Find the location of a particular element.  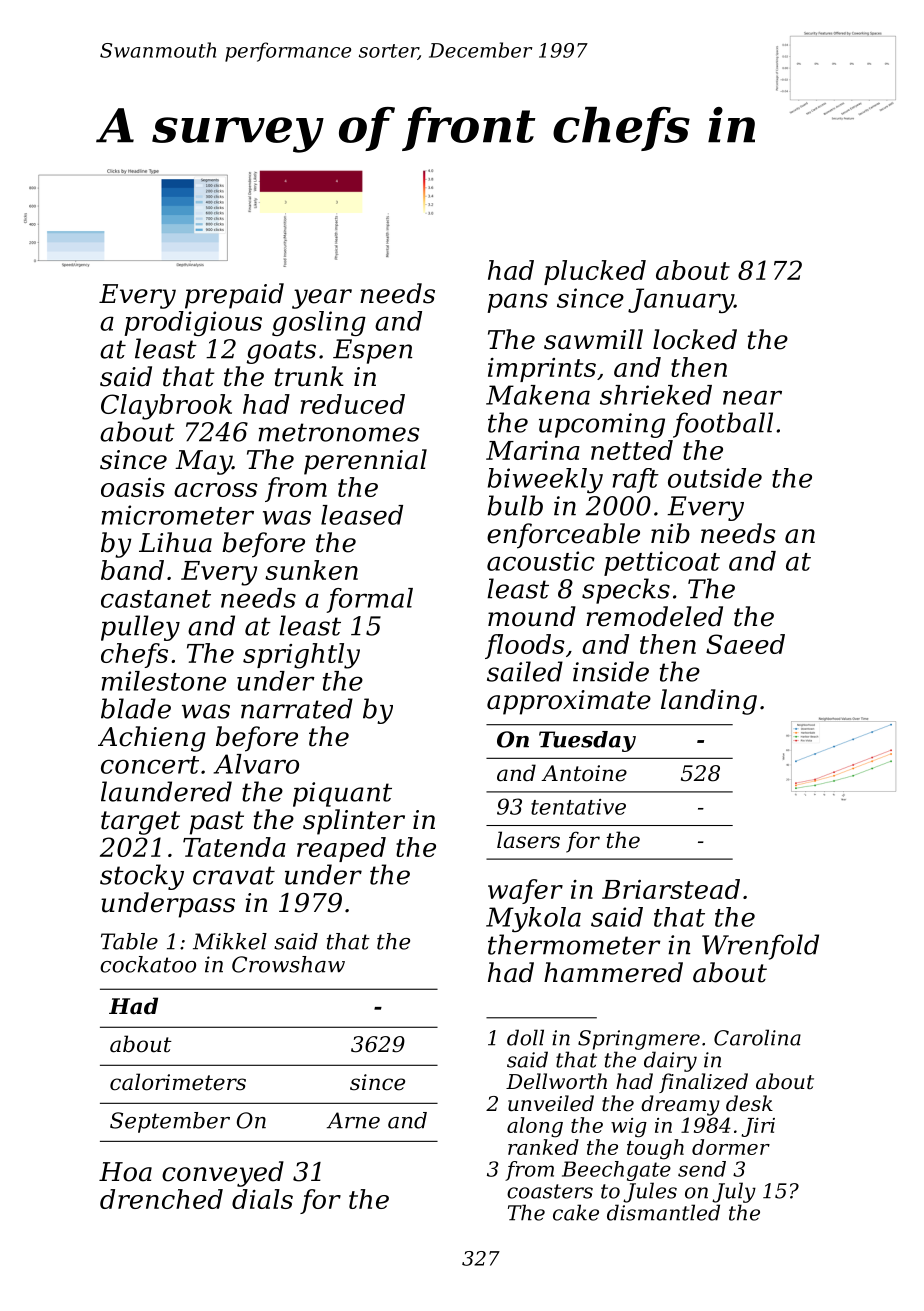

dismantled is located at coordinates (663, 1212).
